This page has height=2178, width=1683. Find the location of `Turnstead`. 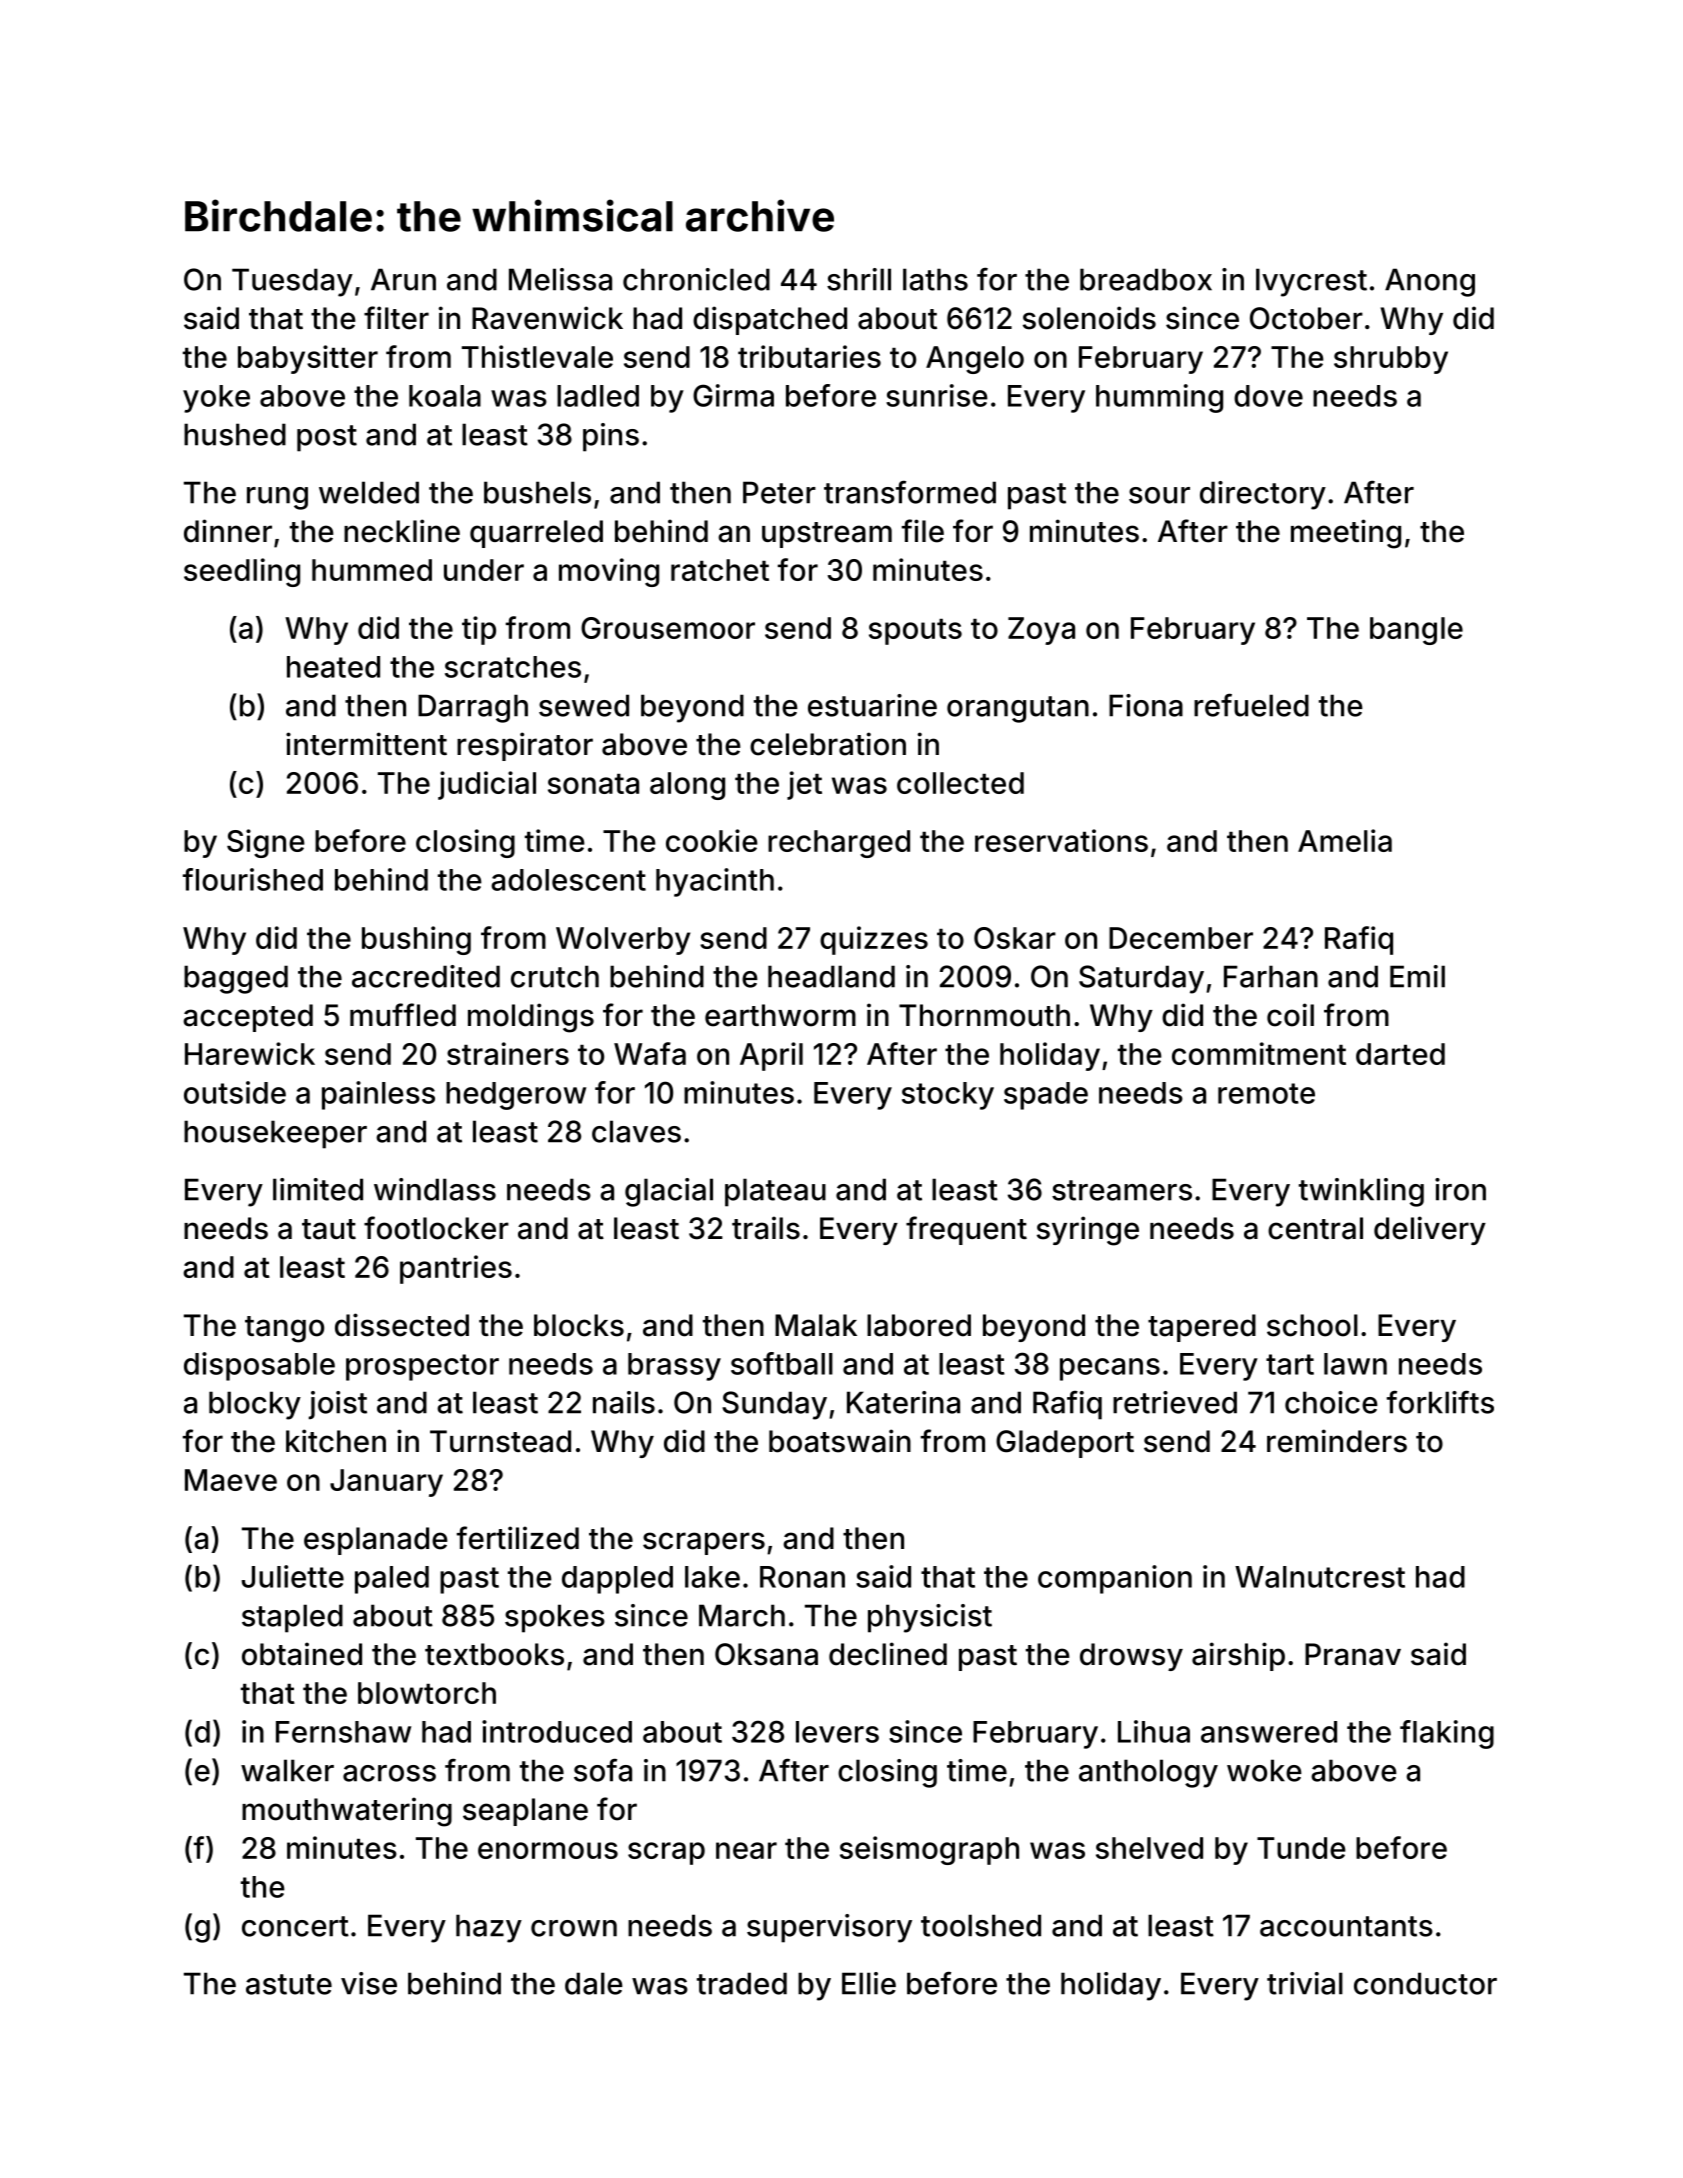

Turnstead is located at coordinates (500, 1441).
